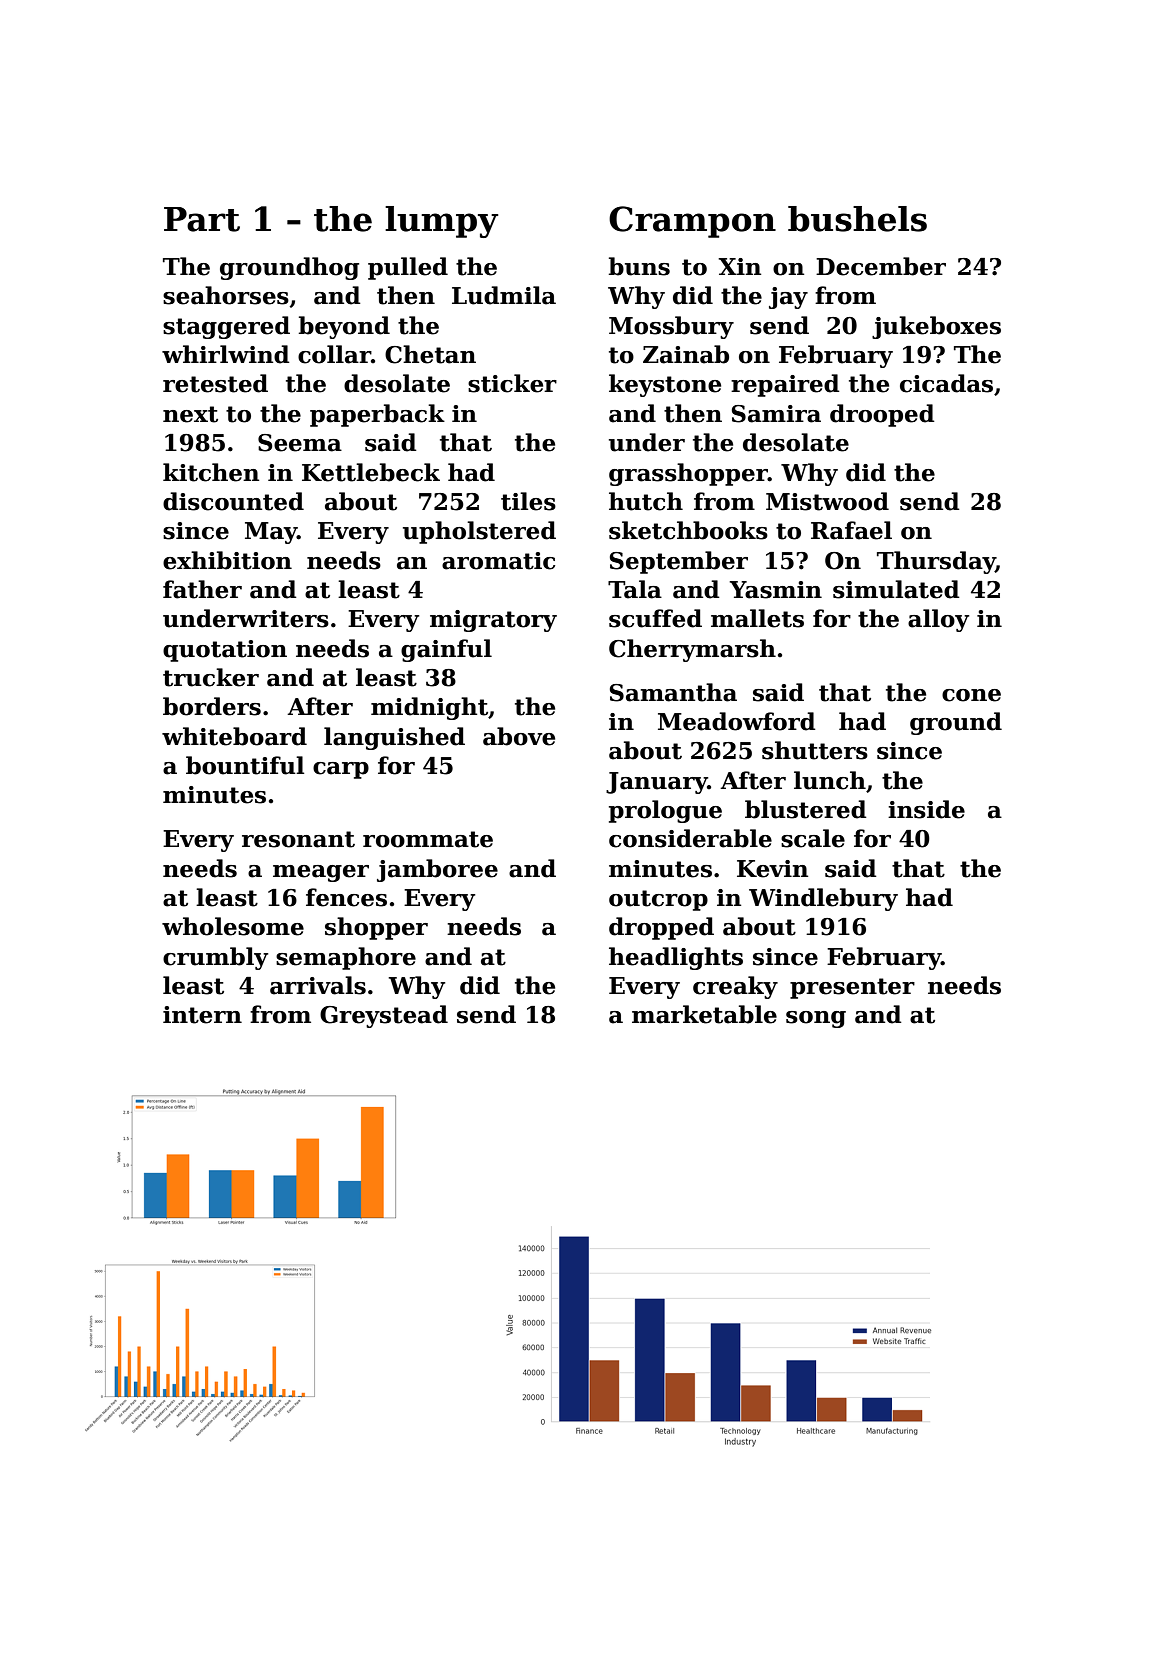 This screenshot has height=1654, width=1165. What do you see at coordinates (341, 770) in the screenshot?
I see `carp` at bounding box center [341, 770].
